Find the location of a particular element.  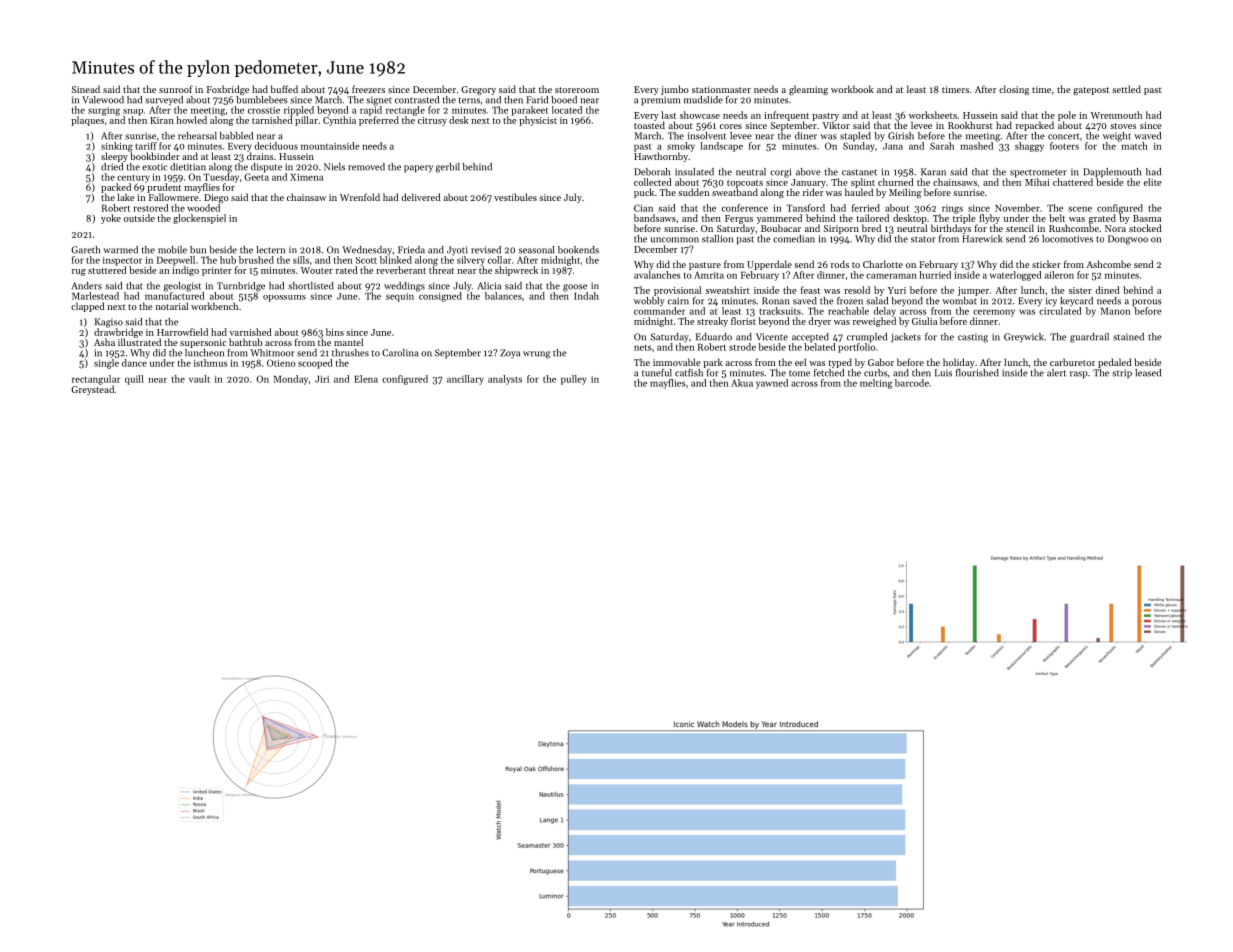

lectern is located at coordinates (270, 250).
